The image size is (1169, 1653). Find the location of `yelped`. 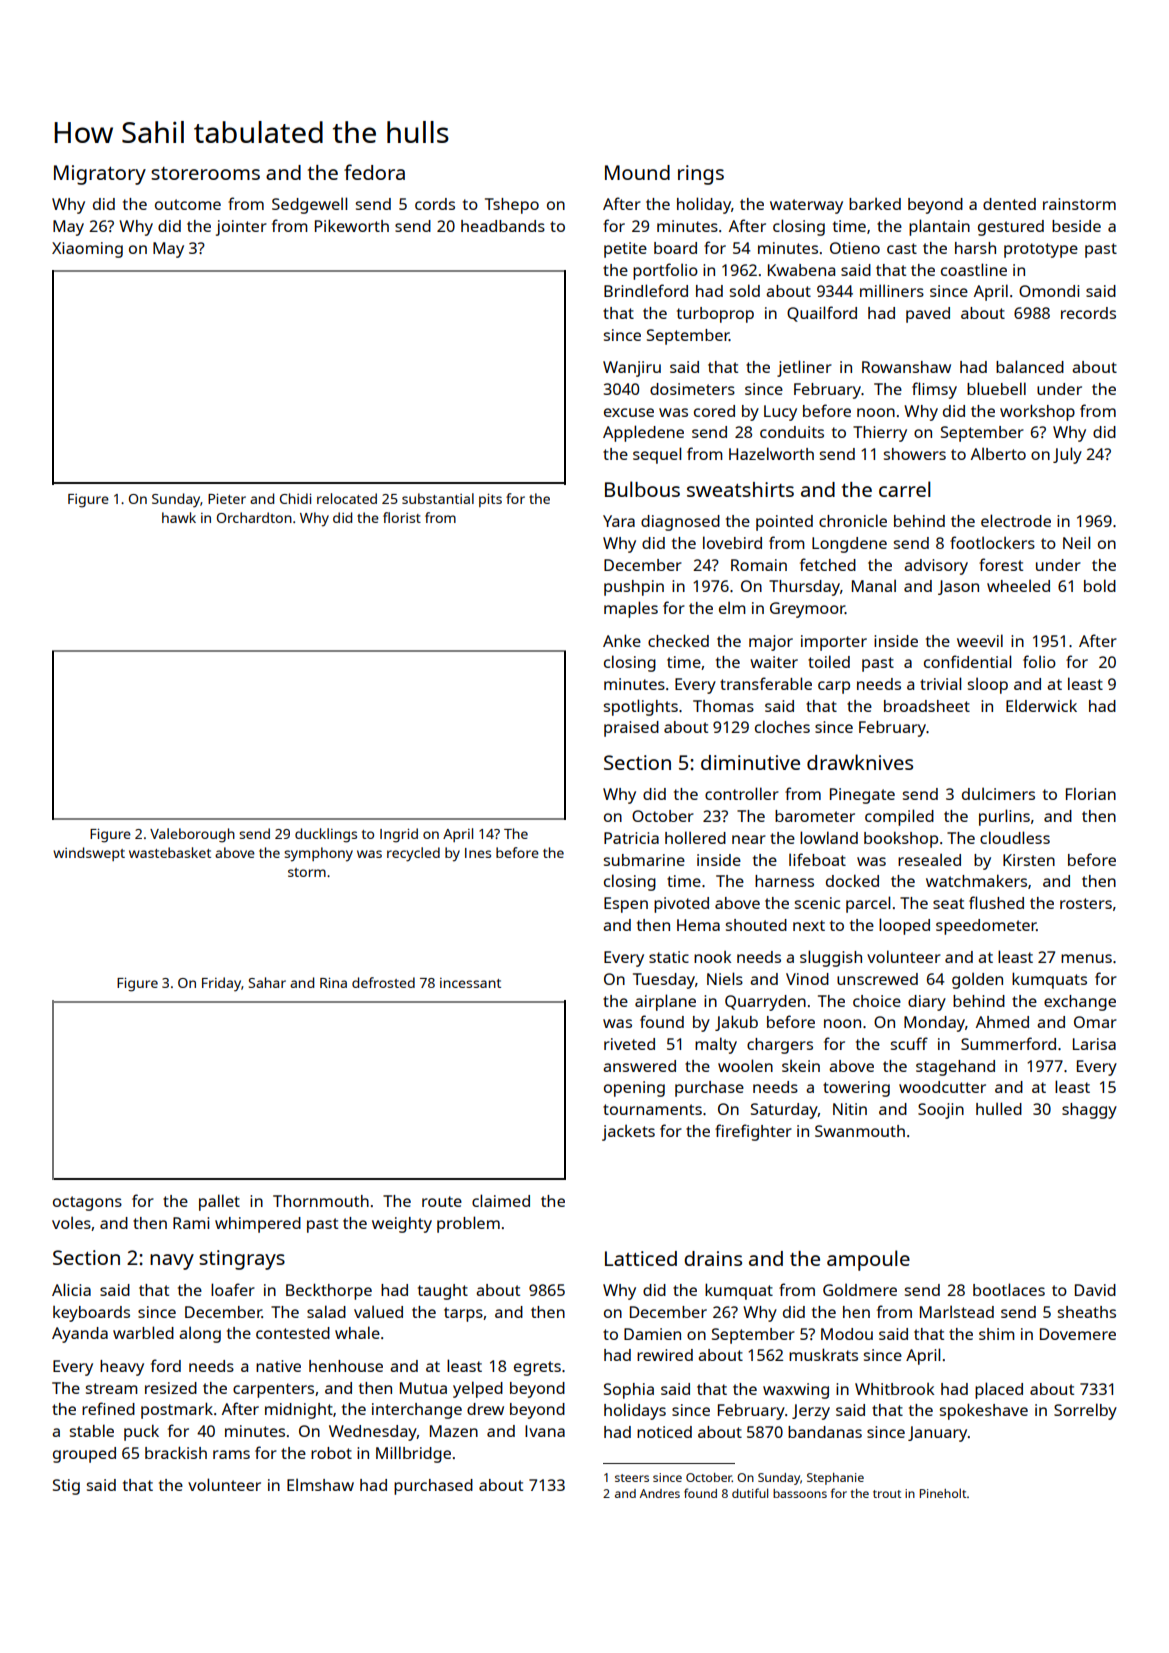

yelped is located at coordinates (478, 1389).
